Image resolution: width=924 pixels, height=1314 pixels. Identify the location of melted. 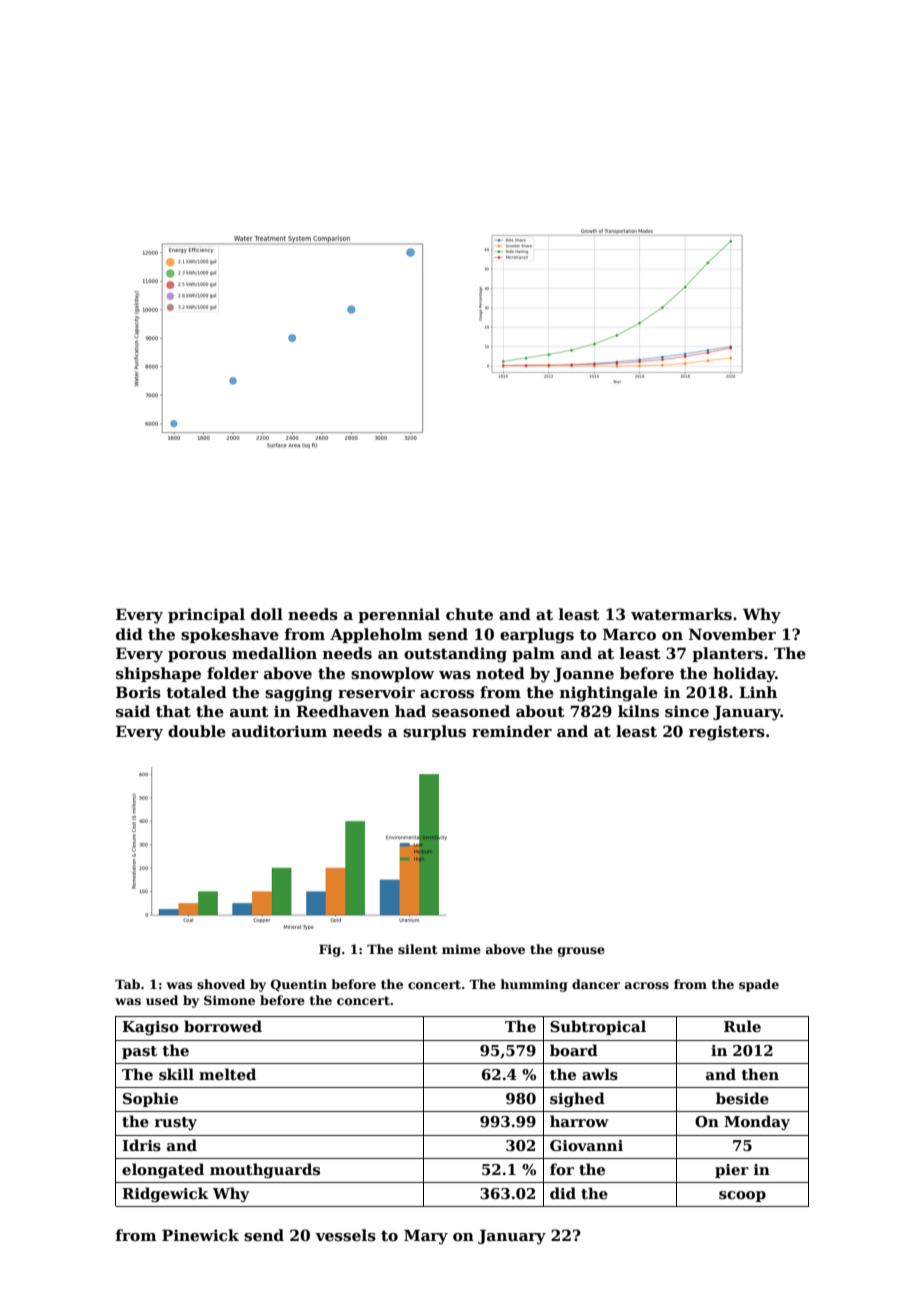
(227, 1074).
